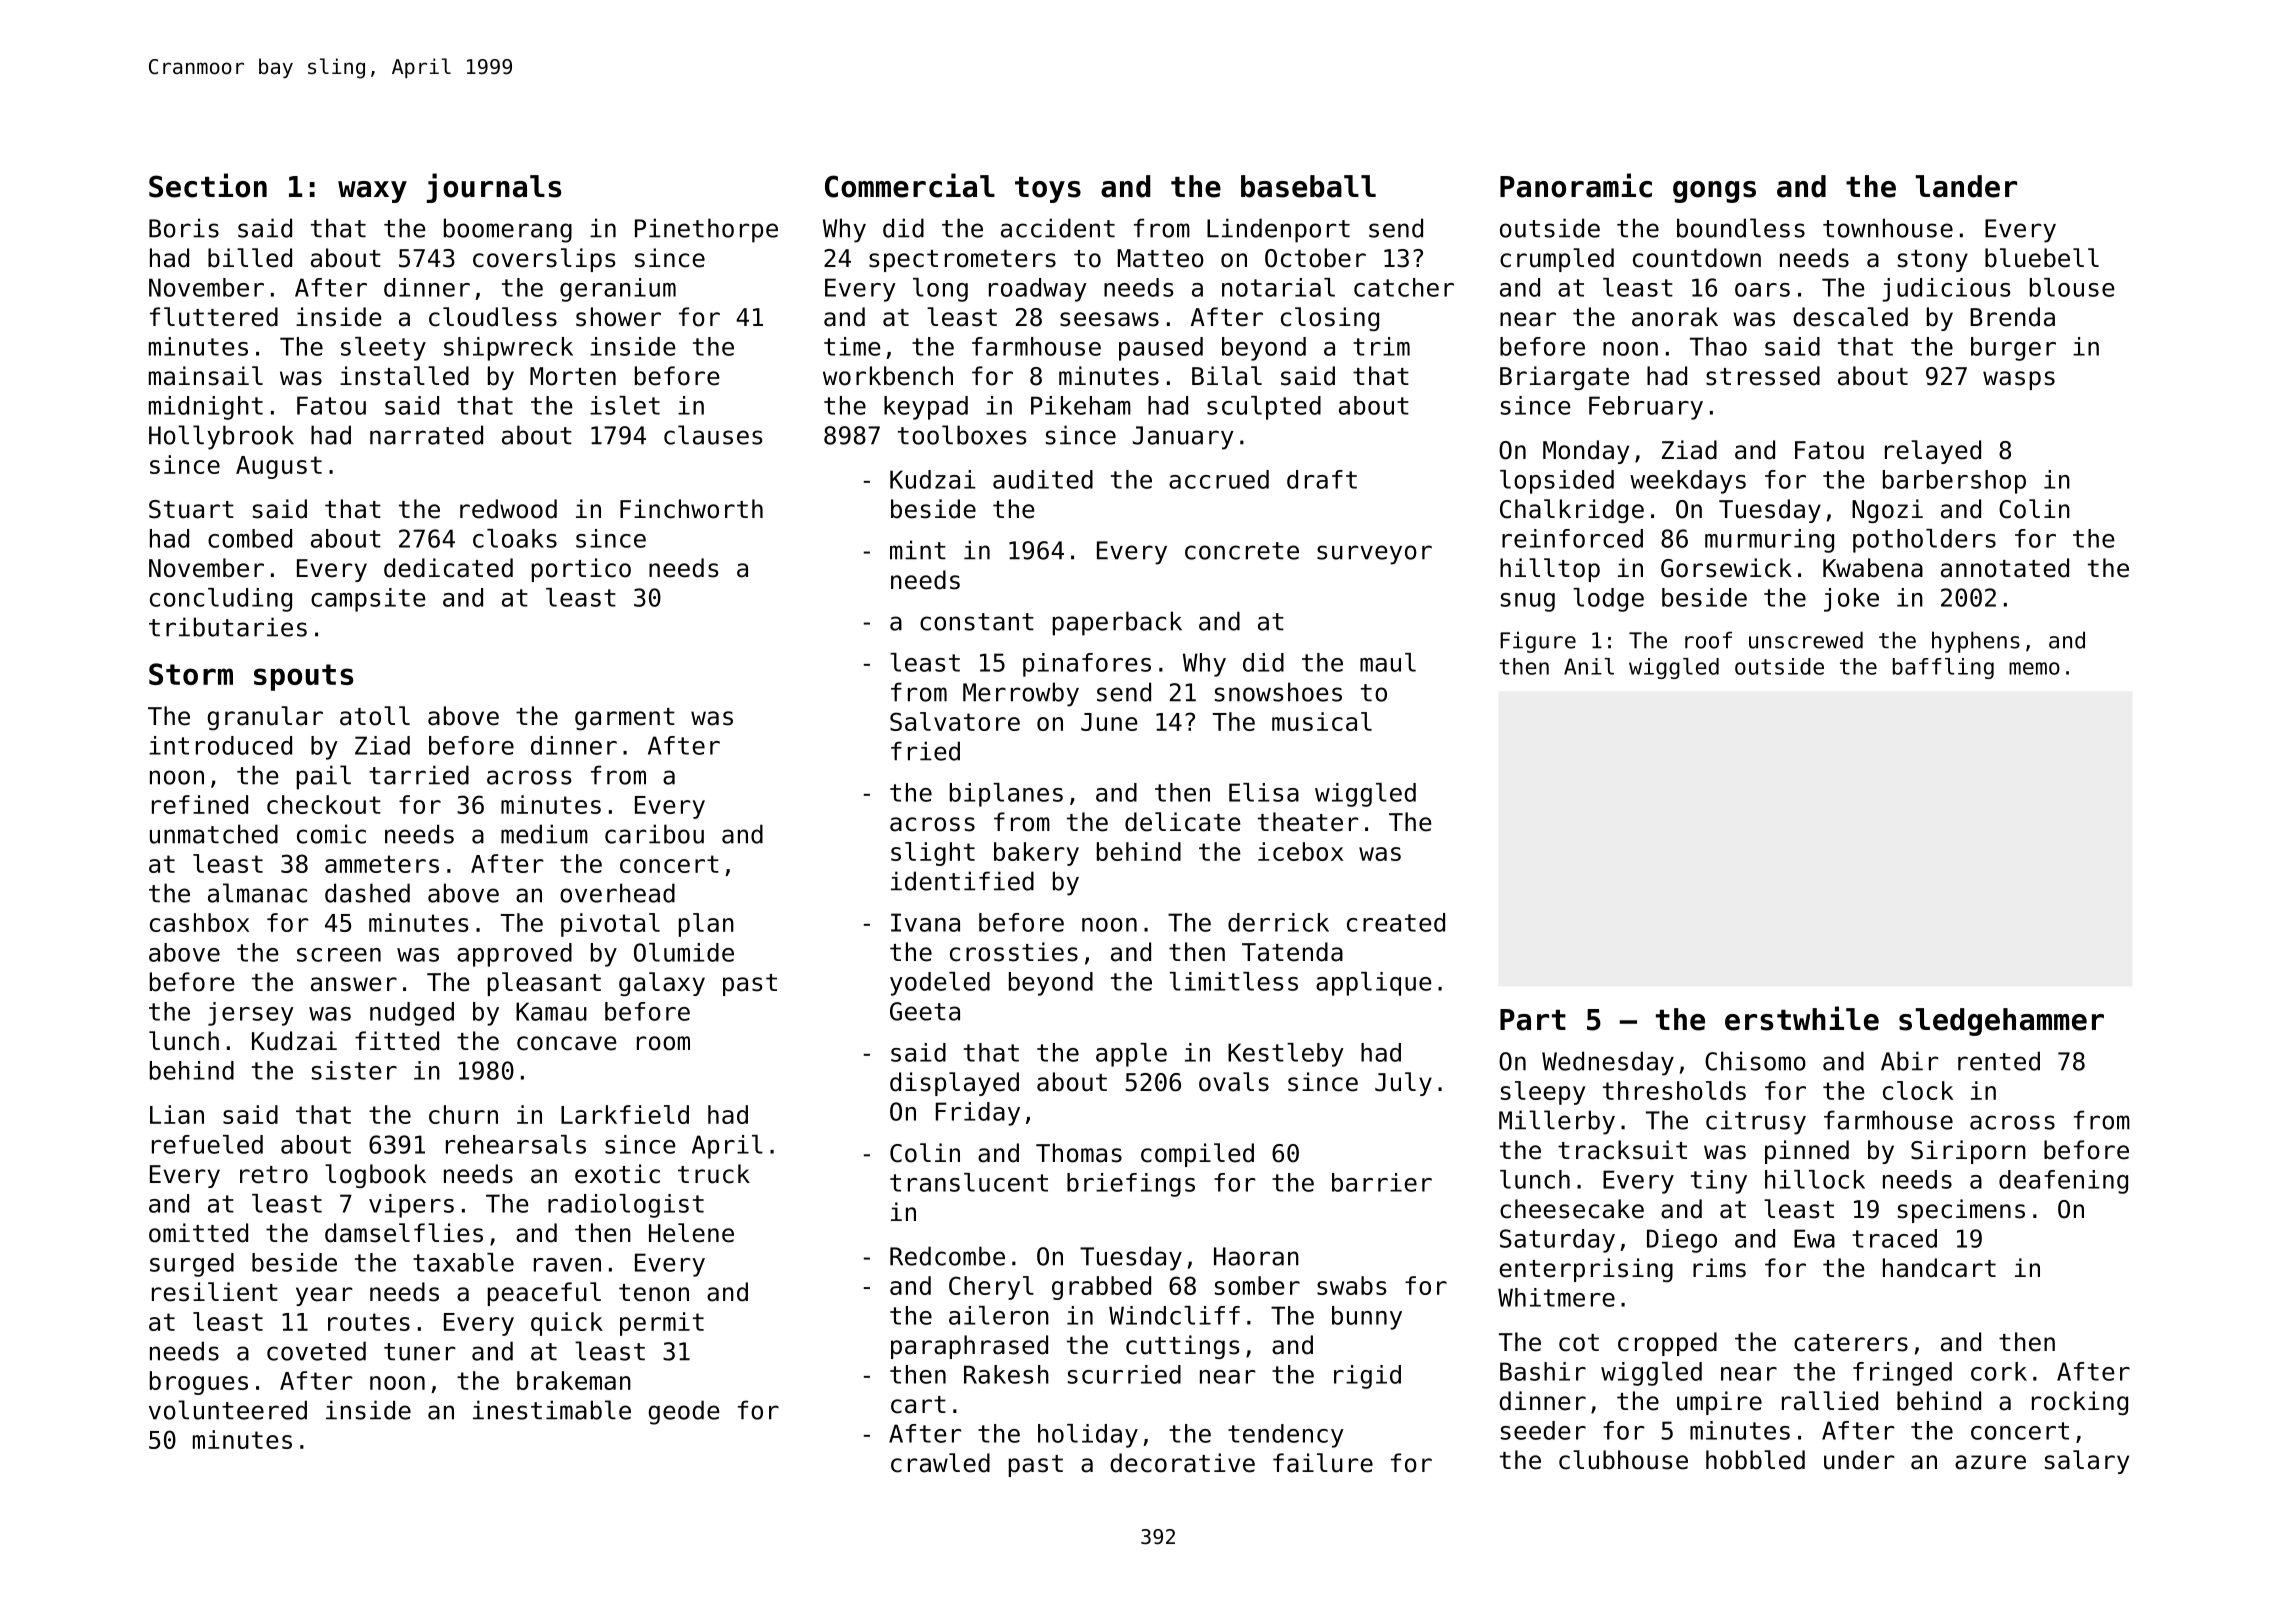 This page has width=2280, height=1612. I want to click on pleasant, so click(544, 984).
